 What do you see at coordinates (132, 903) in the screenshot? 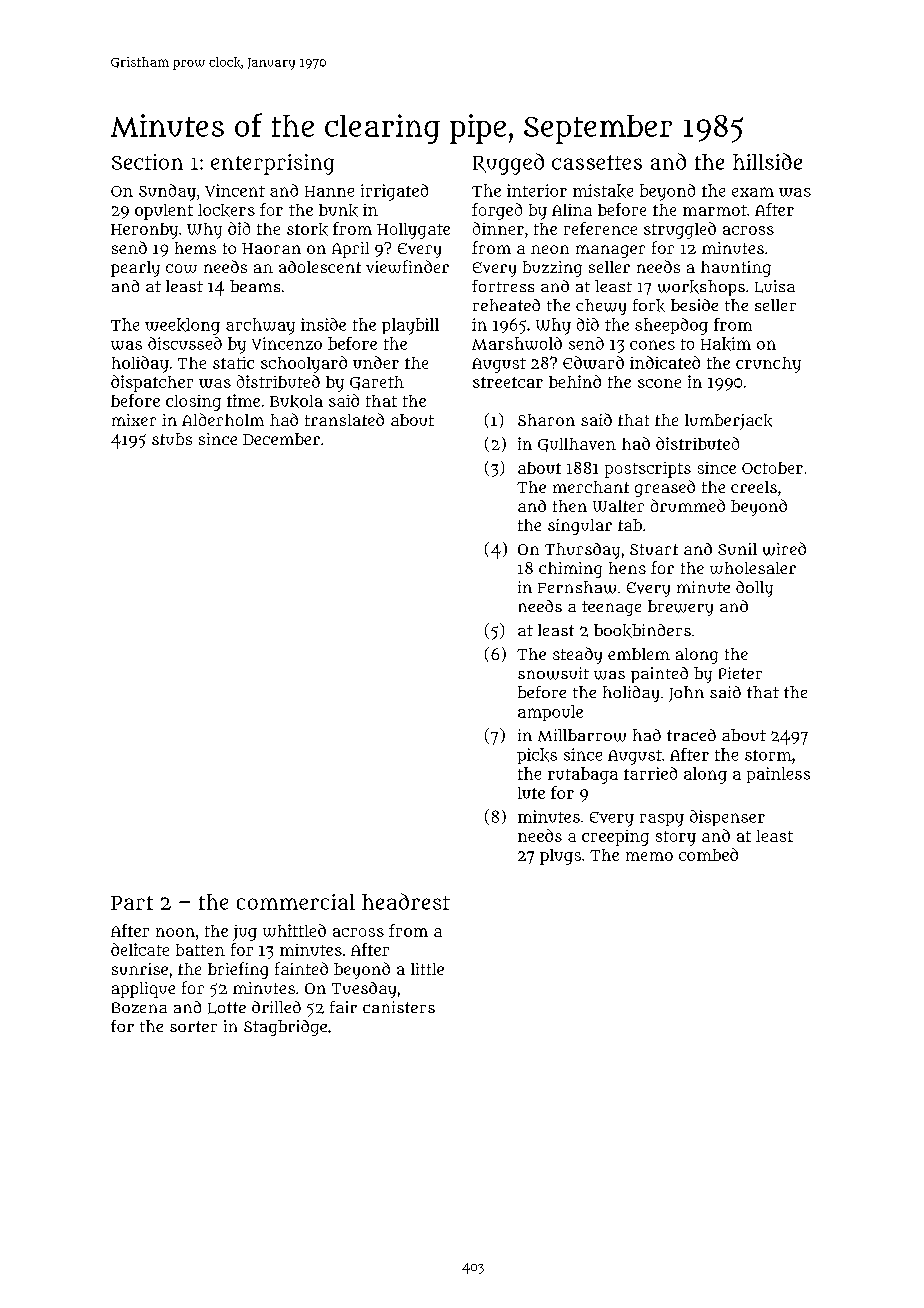
I see `Part` at bounding box center [132, 903].
